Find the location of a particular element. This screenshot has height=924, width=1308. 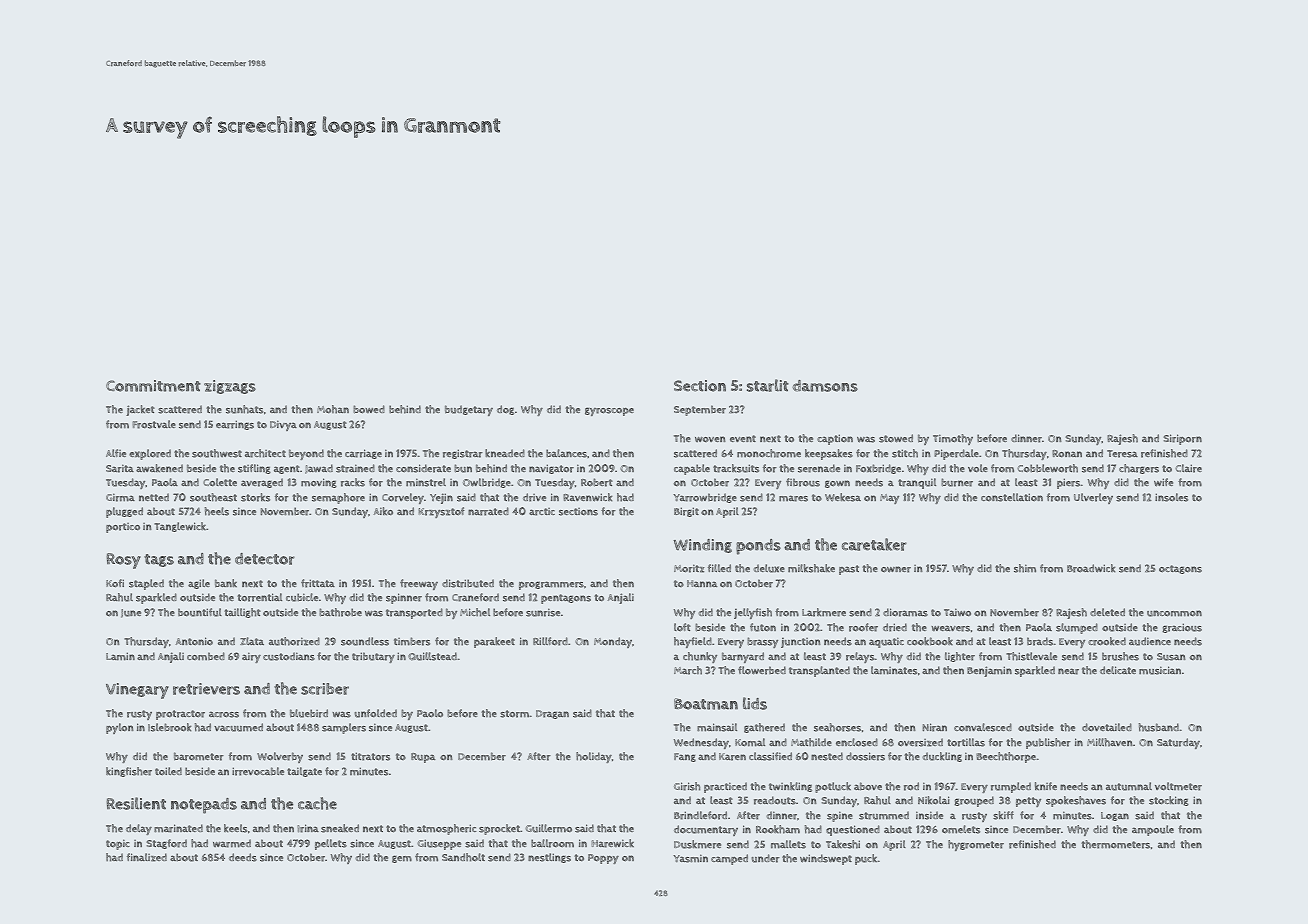

Fang is located at coordinates (685, 757).
